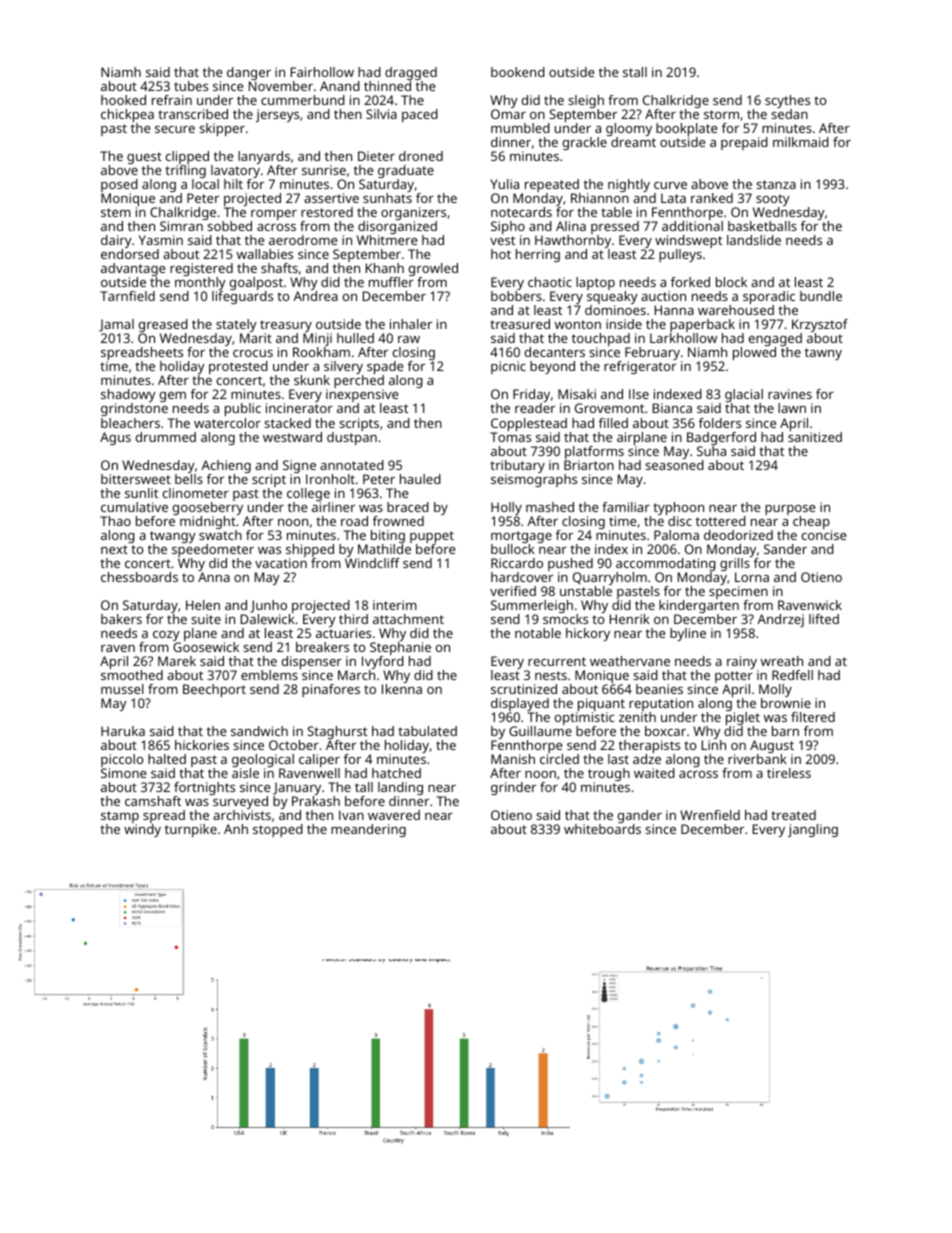 This screenshot has height=1233, width=952. I want to click on skipper, so click(222, 129).
